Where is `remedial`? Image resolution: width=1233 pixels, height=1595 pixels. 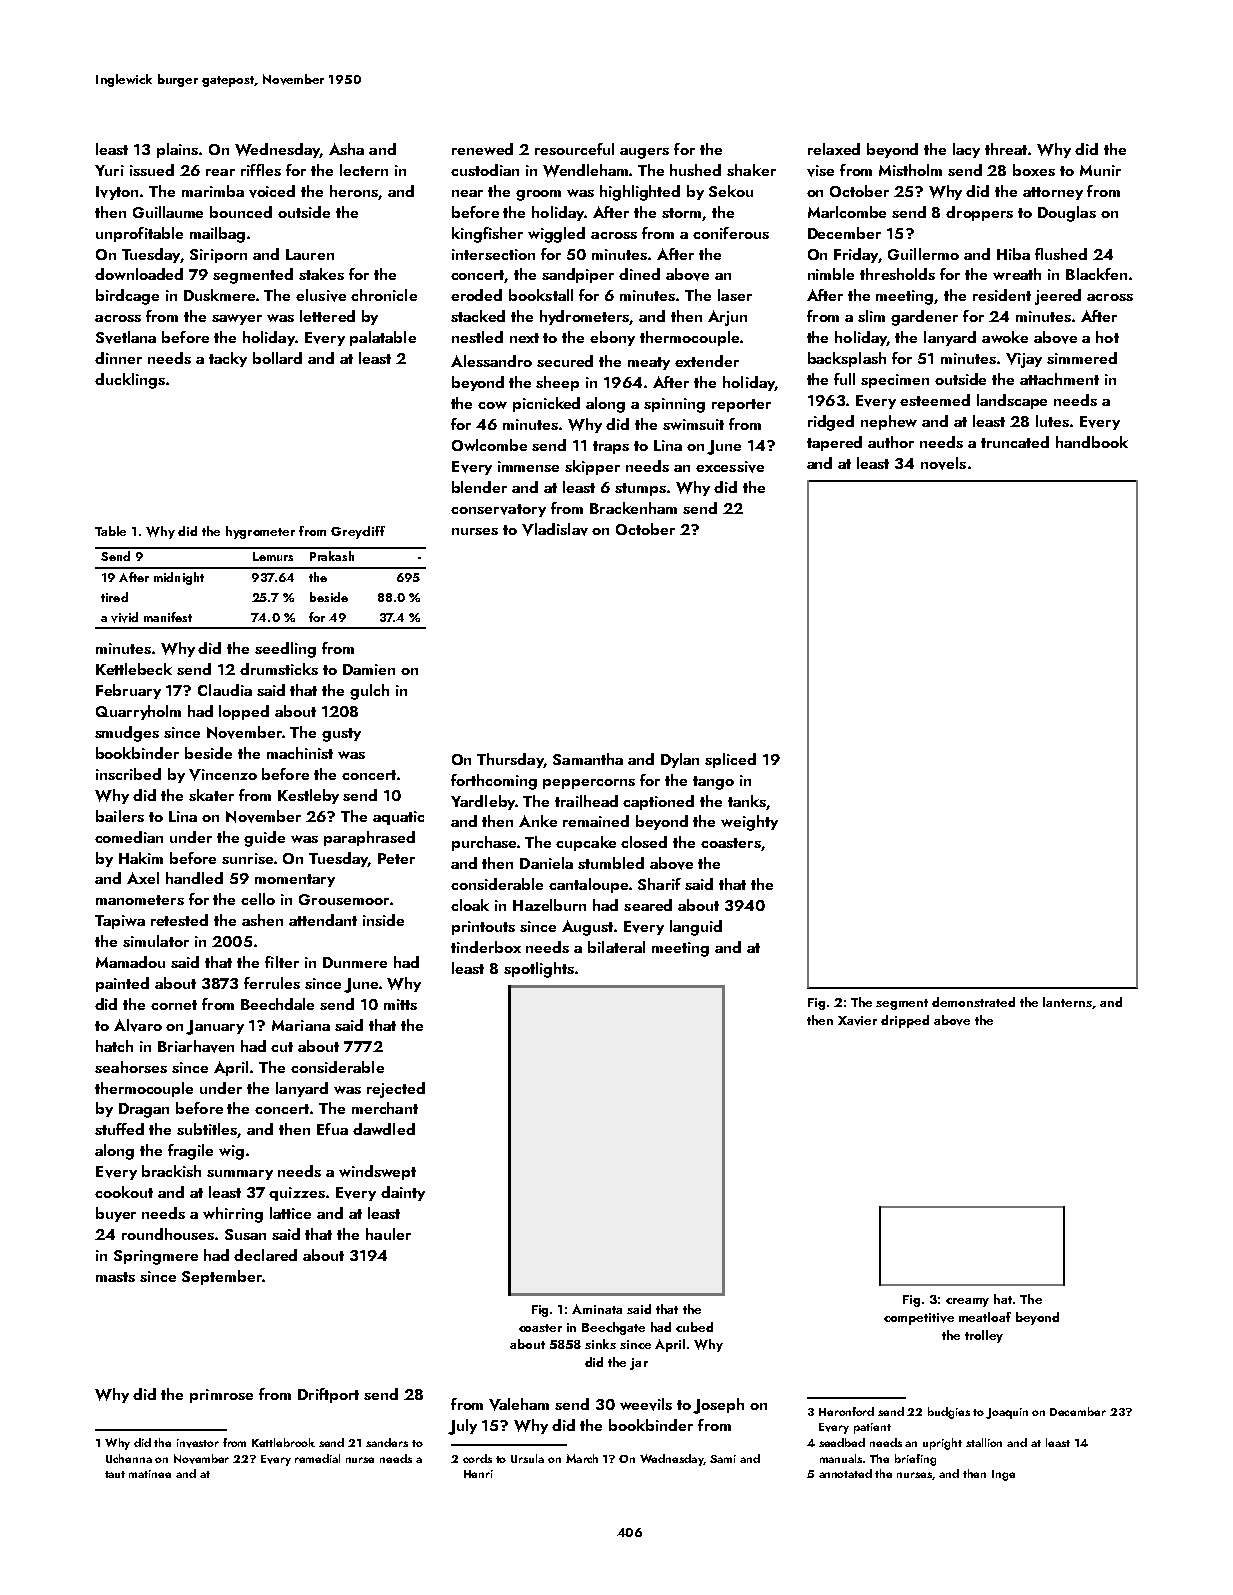
remedial is located at coordinates (317, 1458).
